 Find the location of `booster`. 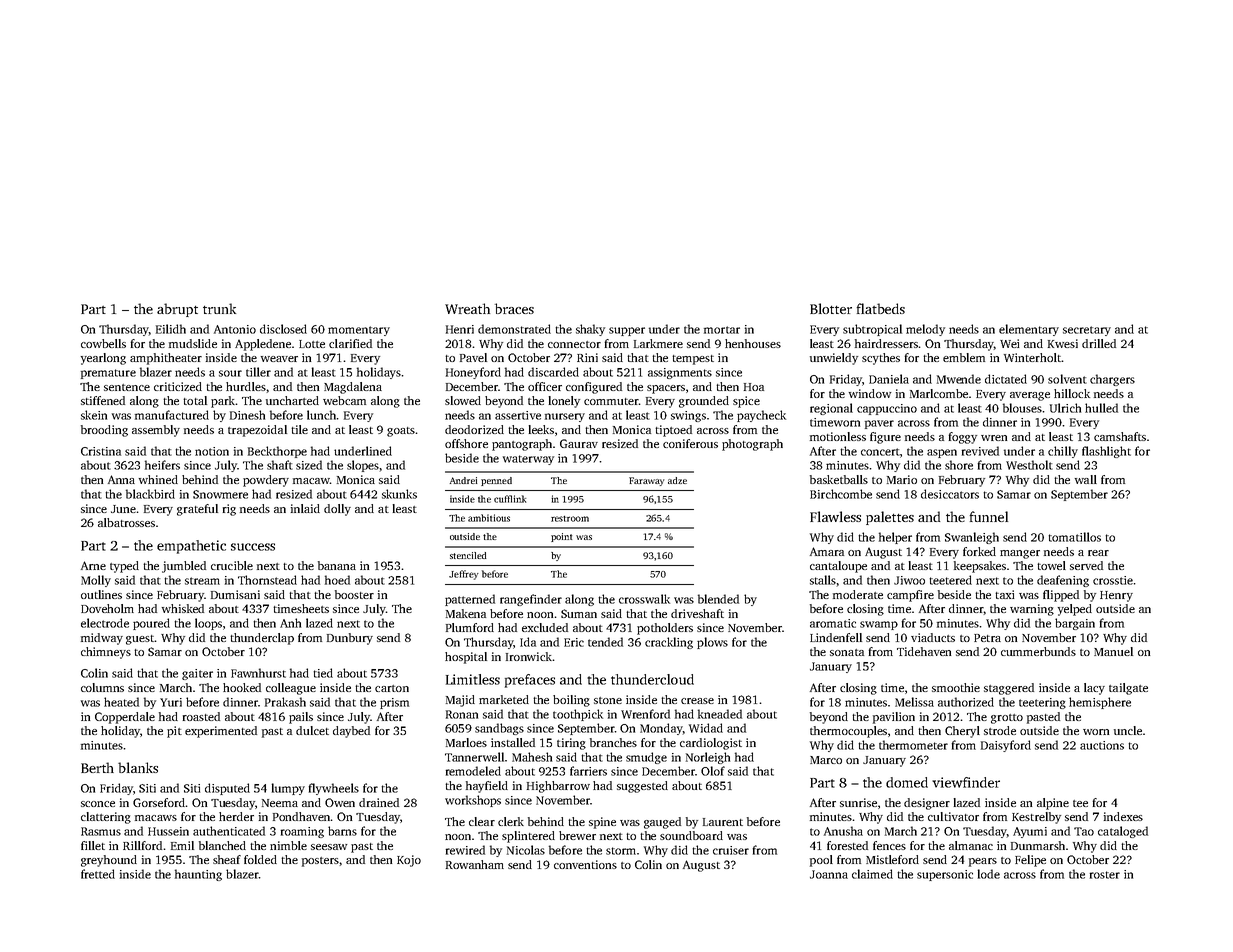

booster is located at coordinates (354, 594).
